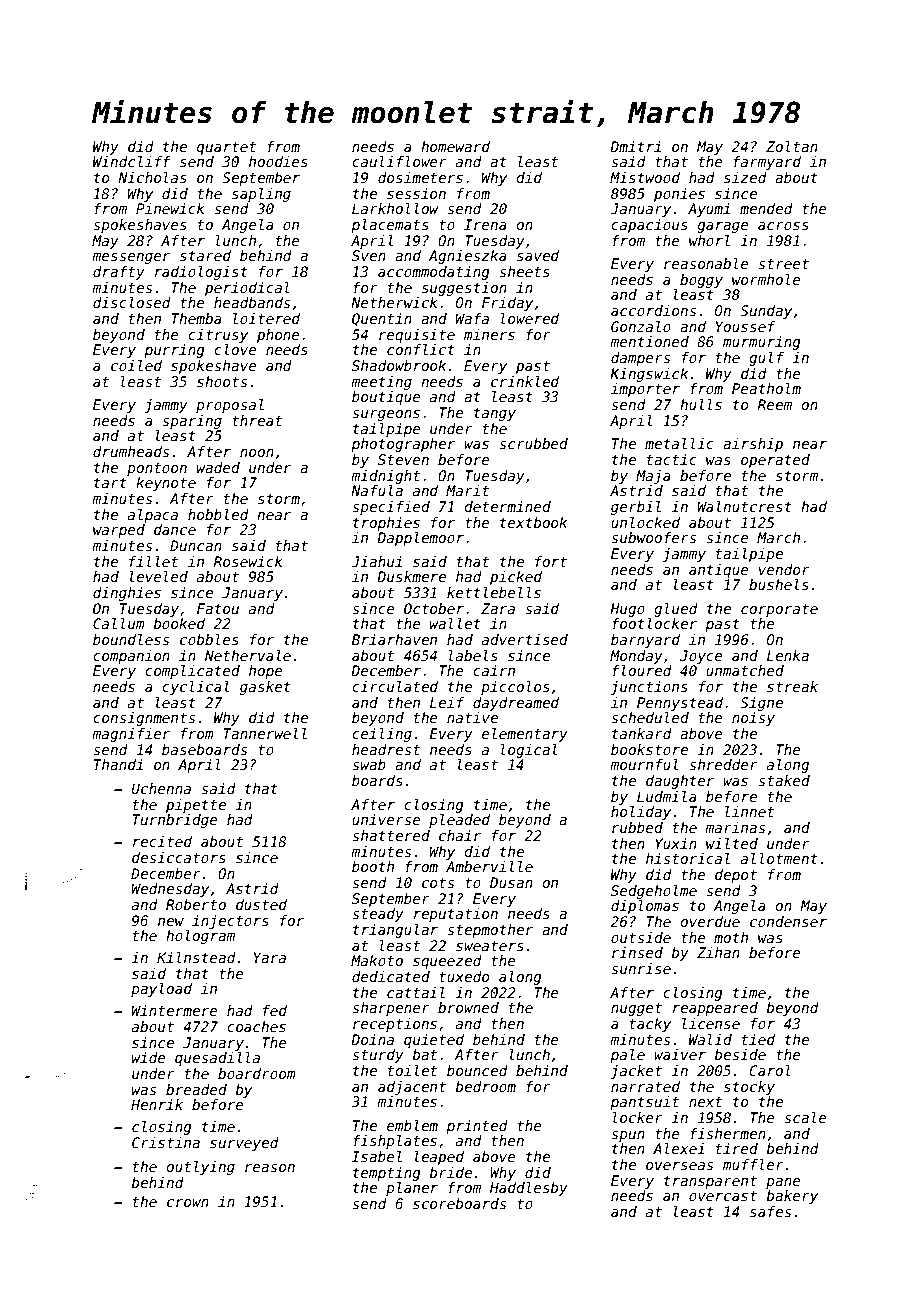 This screenshot has width=924, height=1308. Describe the element at coordinates (200, 937) in the screenshot. I see `hologram` at that location.
